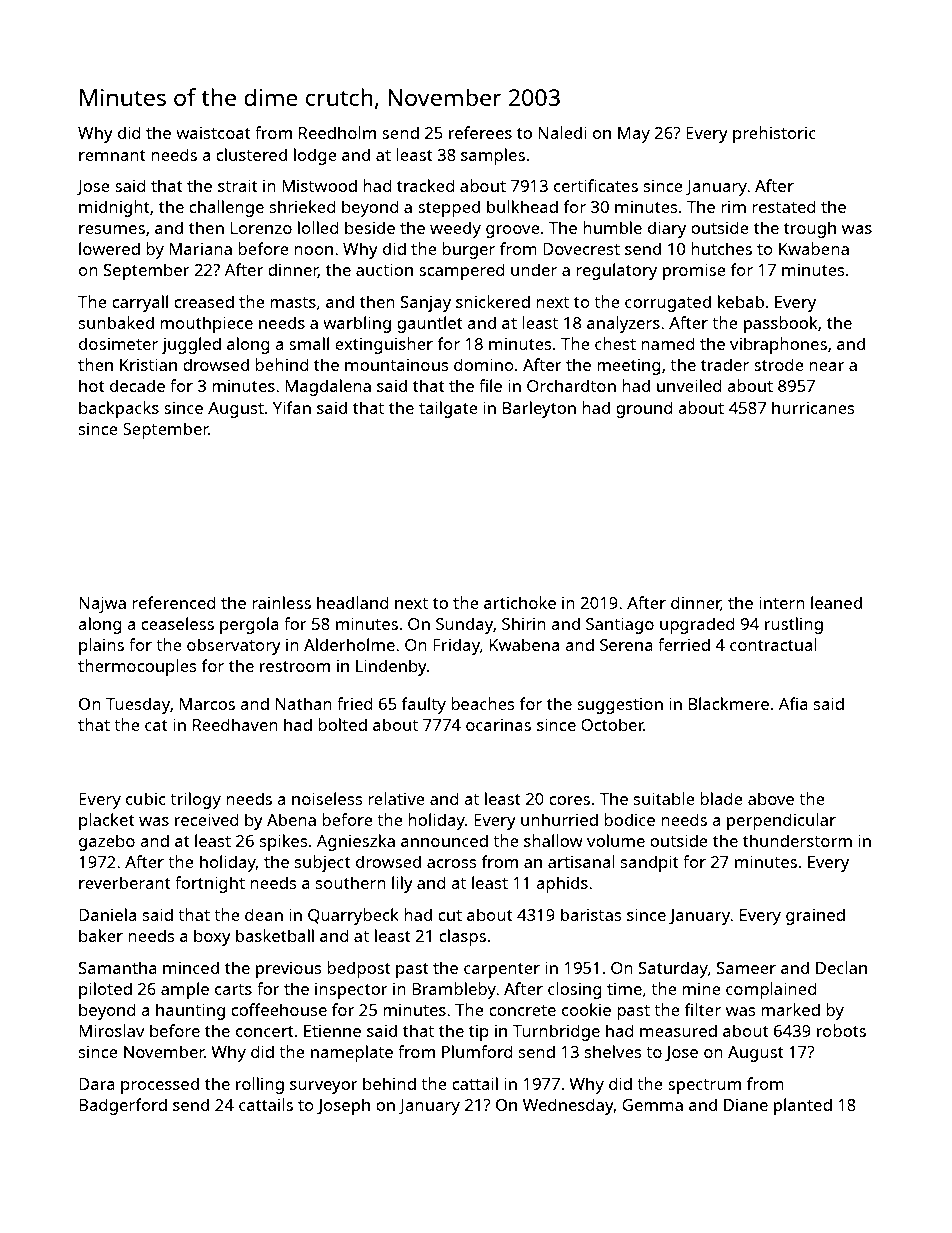 This screenshot has height=1233, width=952. I want to click on tailgate, so click(448, 409).
